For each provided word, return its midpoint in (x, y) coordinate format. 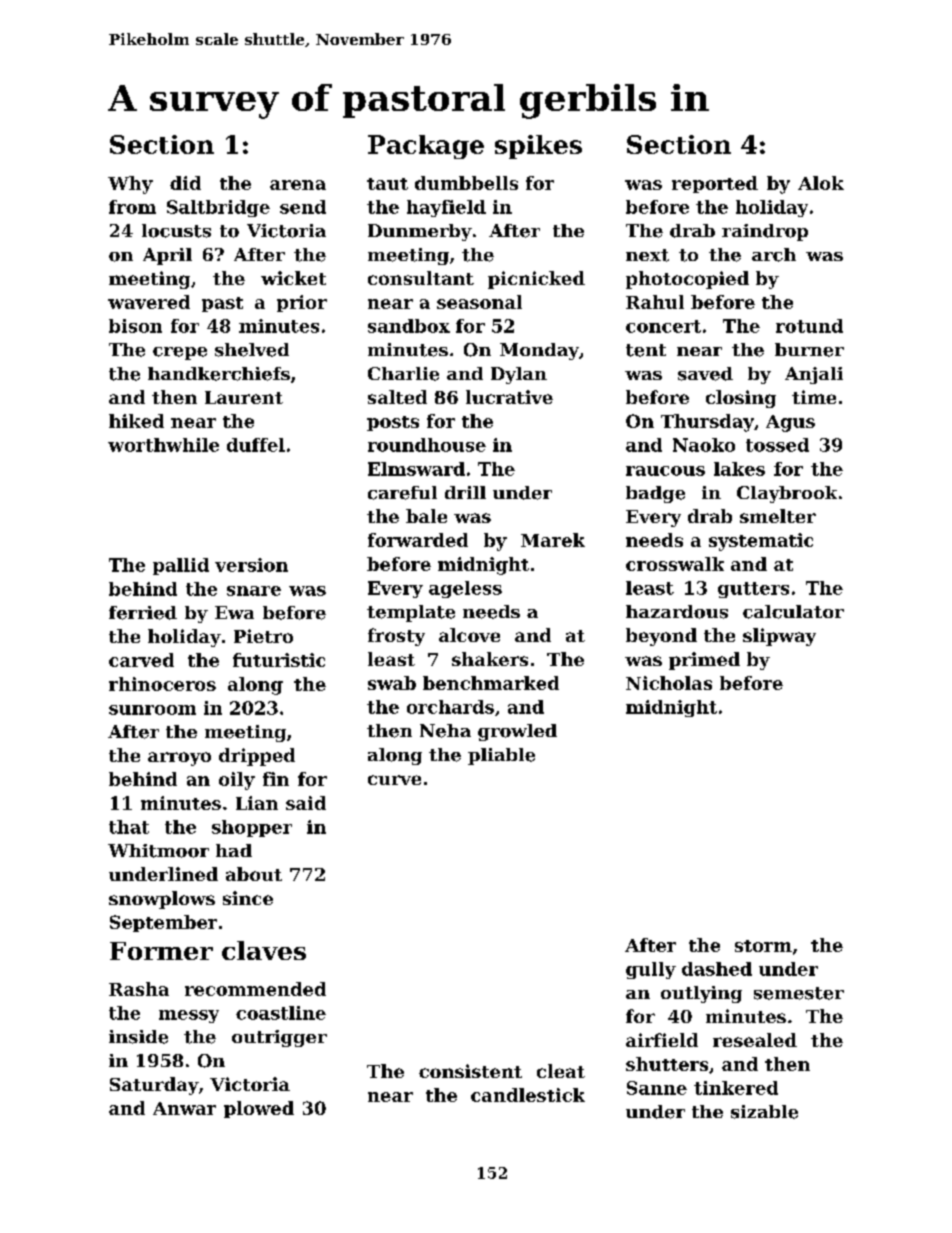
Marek (553, 540)
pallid (181, 566)
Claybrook (787, 494)
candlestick (528, 1095)
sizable (764, 1112)
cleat (561, 1071)
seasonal (479, 302)
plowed (259, 1109)
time (814, 397)
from (132, 207)
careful (402, 493)
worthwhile (163, 445)
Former (161, 951)
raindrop (765, 232)
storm (763, 946)
